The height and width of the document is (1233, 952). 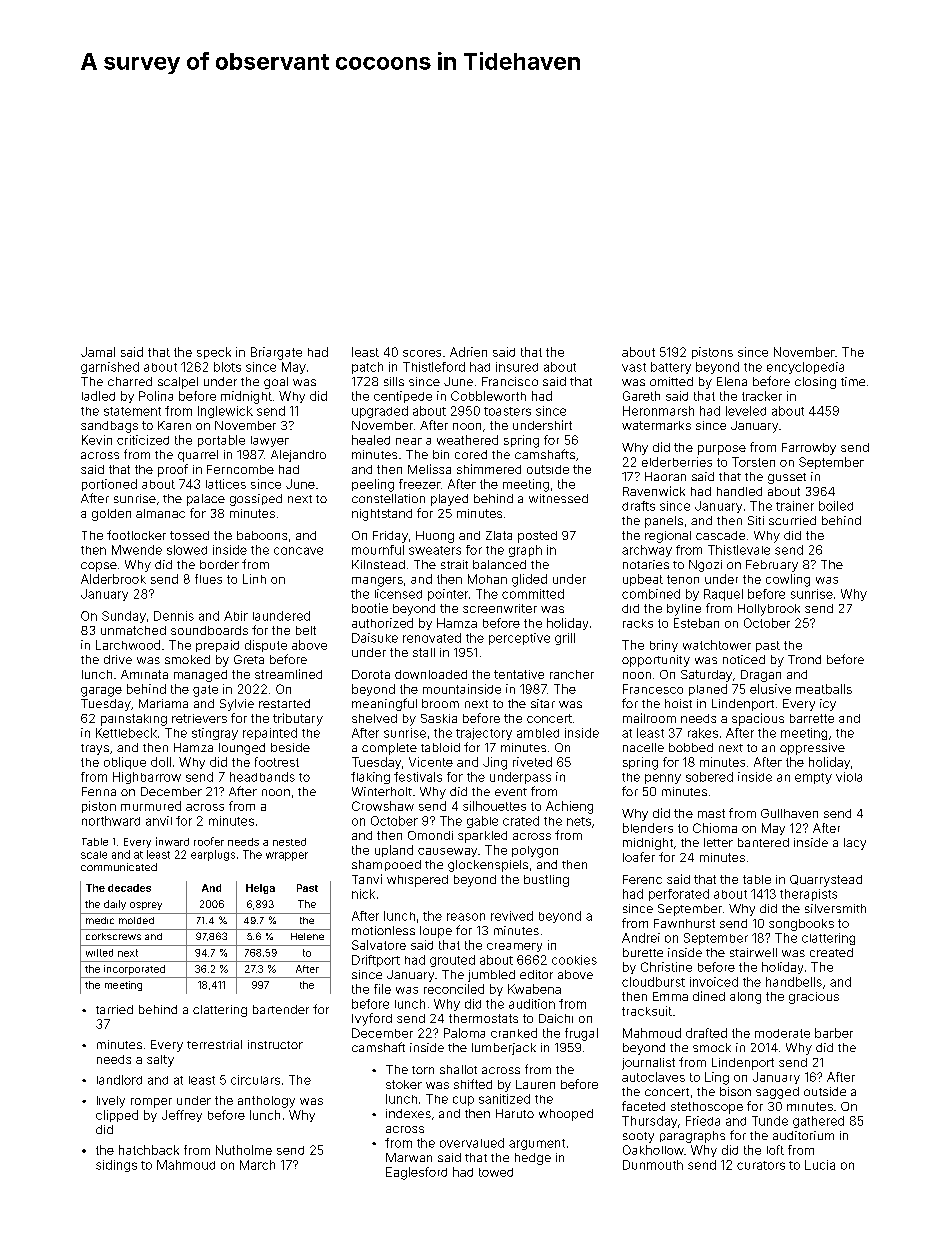 What do you see at coordinates (517, 367) in the document?
I see `insured` at bounding box center [517, 367].
